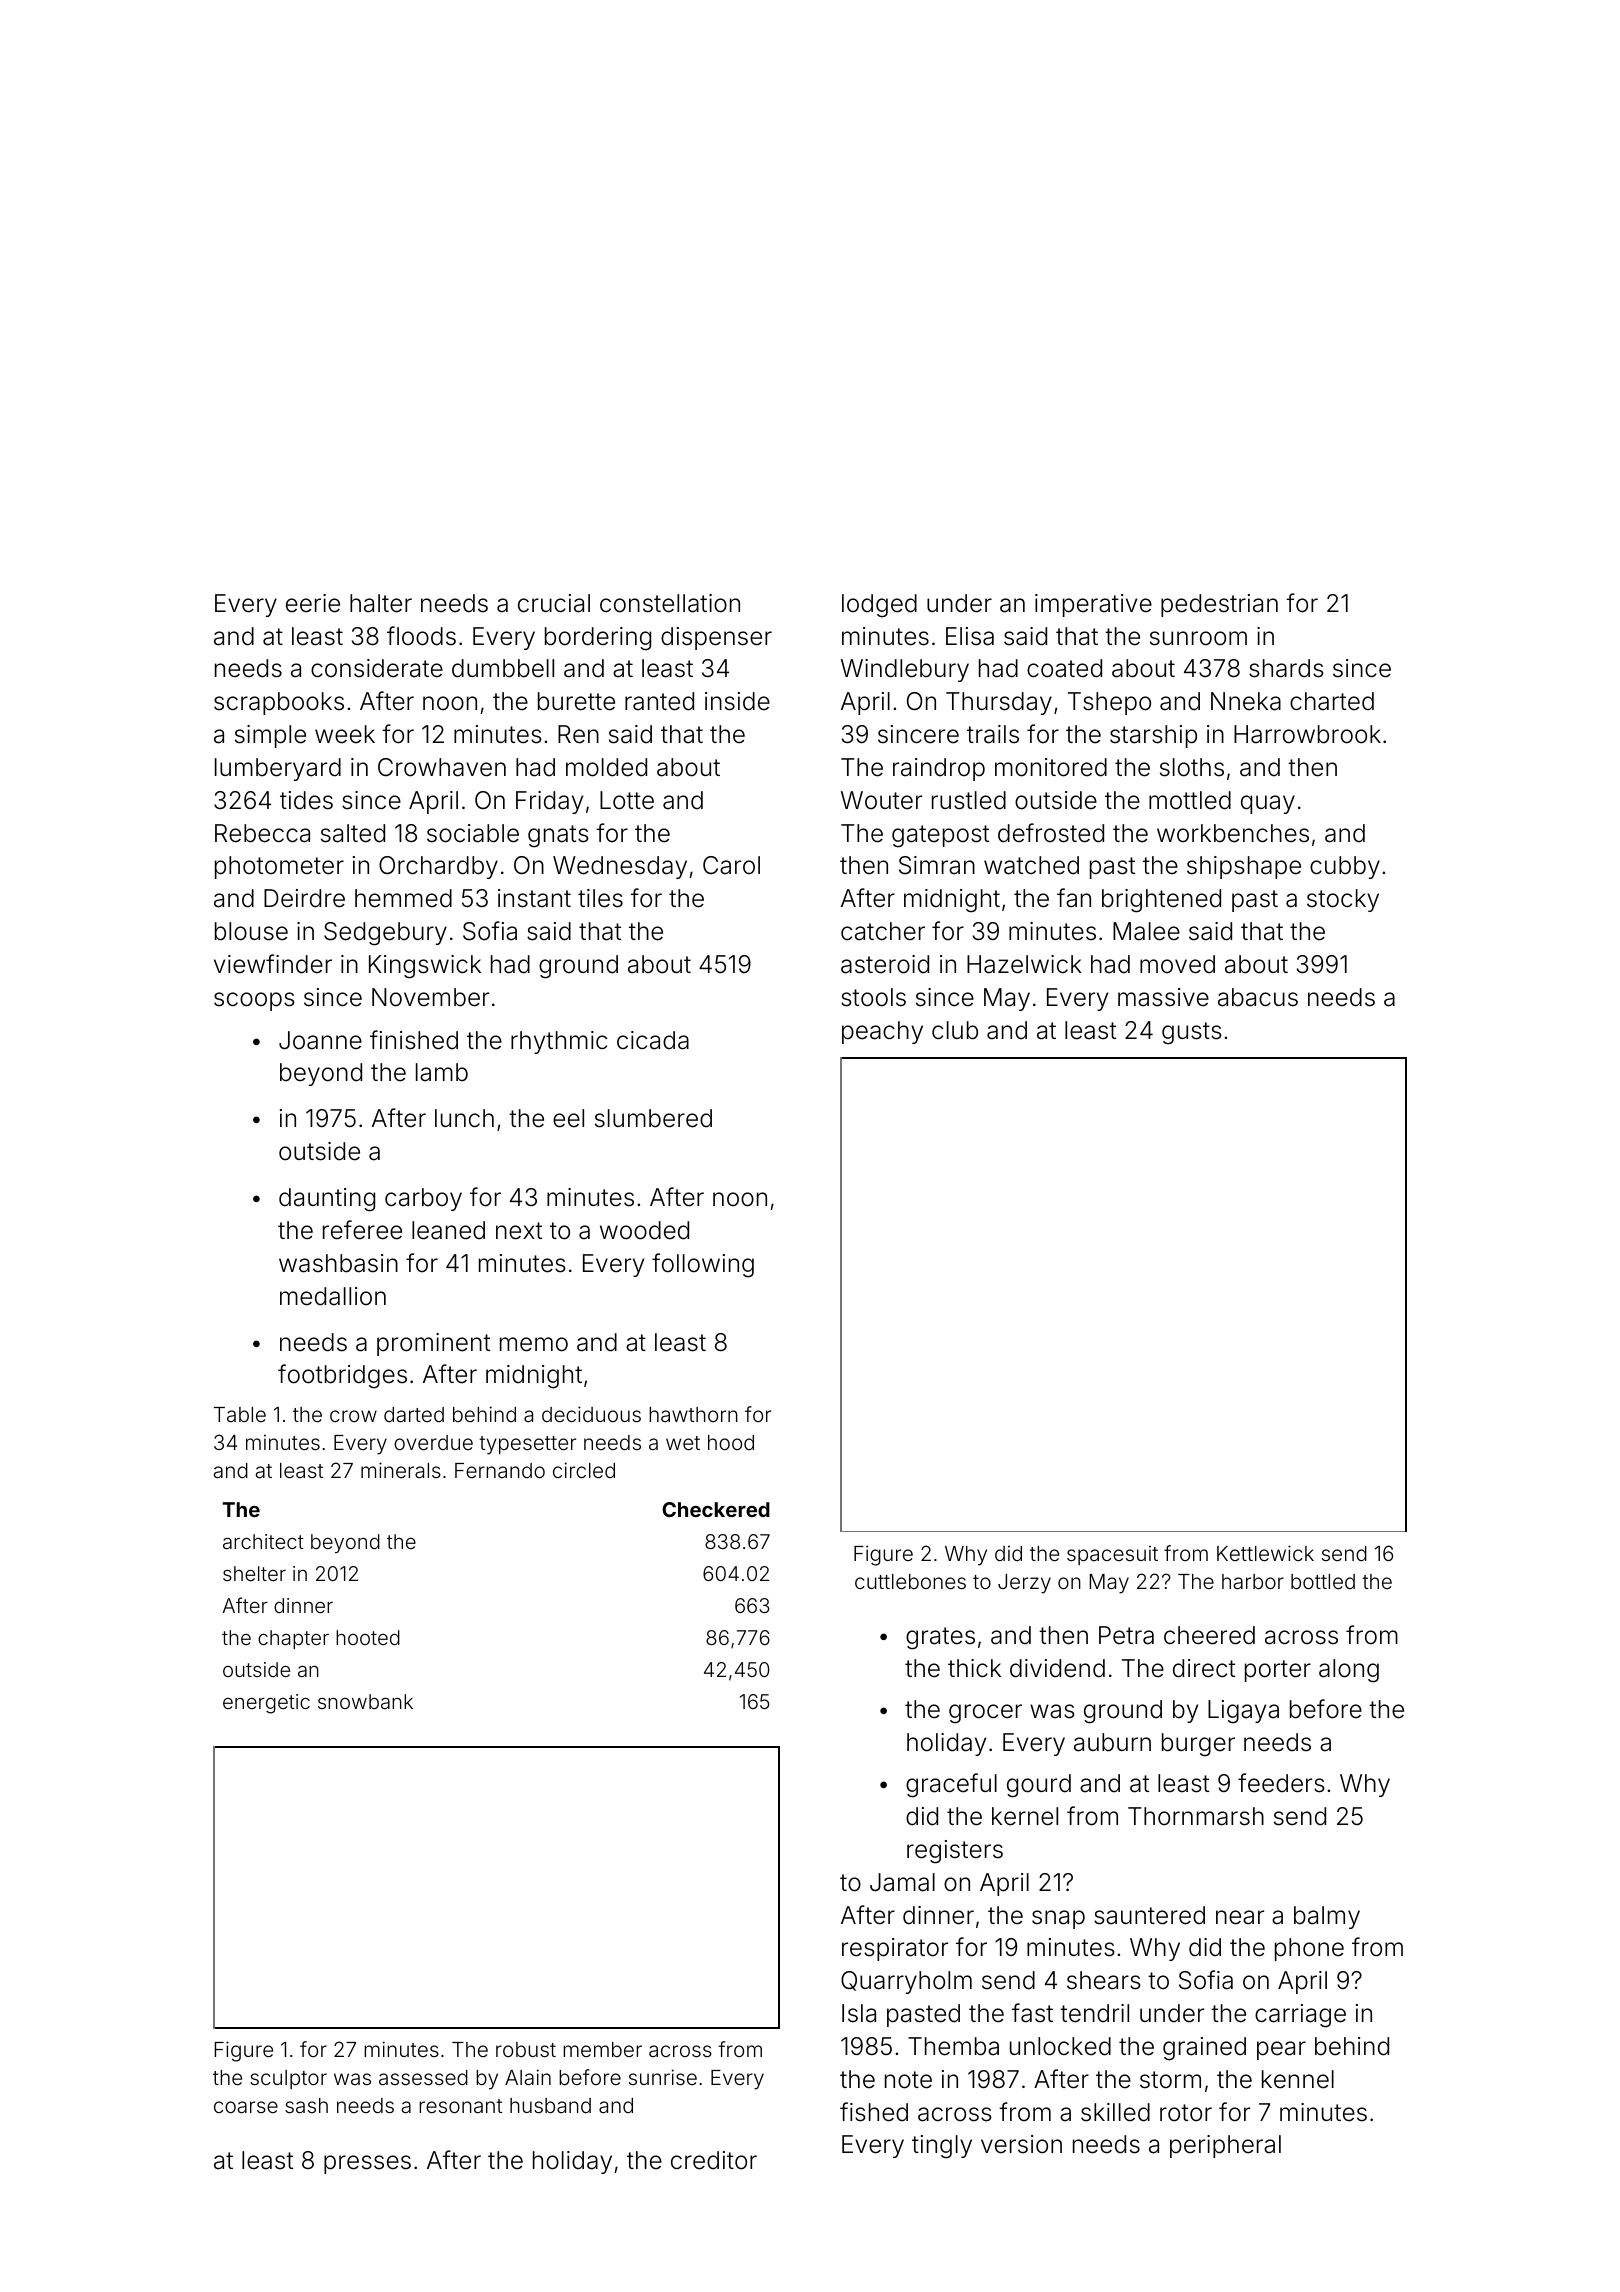 Image resolution: width=1620 pixels, height=2292 pixels. What do you see at coordinates (693, 1414) in the screenshot?
I see `hawthorn` at bounding box center [693, 1414].
